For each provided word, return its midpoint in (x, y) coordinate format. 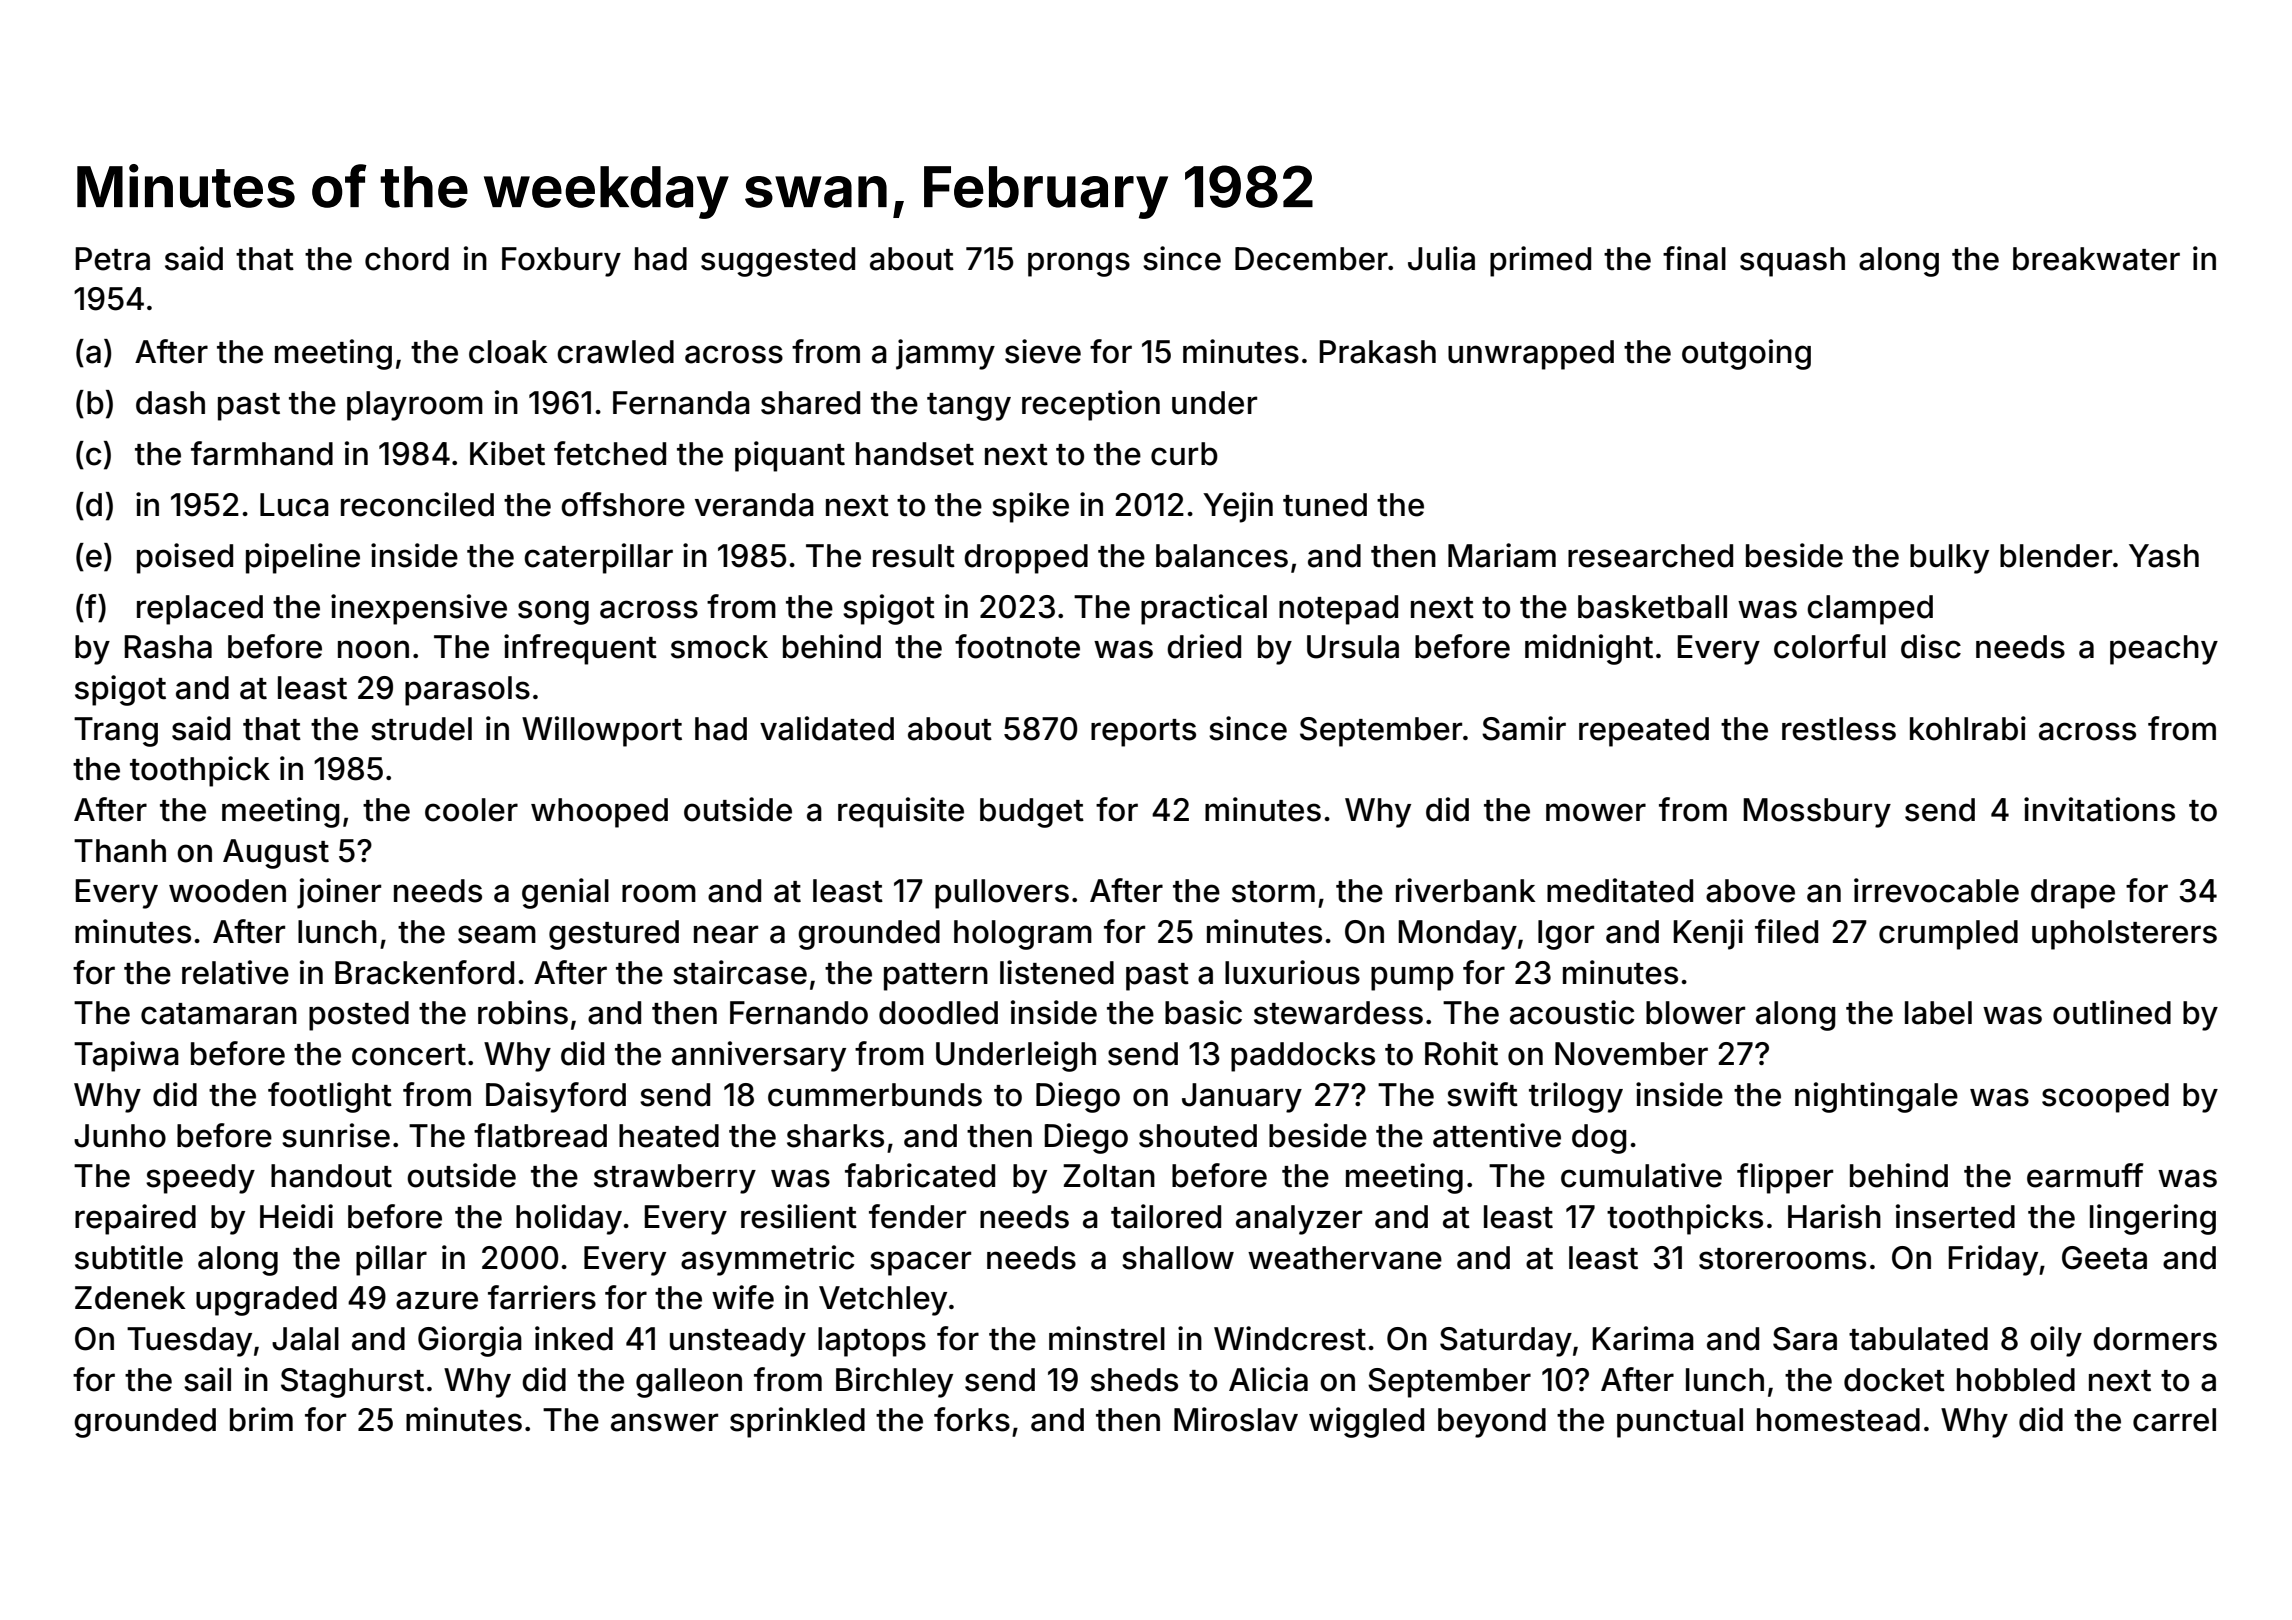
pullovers (1002, 894)
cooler (471, 810)
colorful (1830, 646)
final (1694, 258)
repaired (135, 1219)
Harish (1834, 1216)
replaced (200, 610)
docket (1894, 1380)
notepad (1338, 610)
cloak (508, 352)
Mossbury (1817, 813)
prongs (1079, 264)
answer (664, 1422)
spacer (920, 1263)
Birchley (894, 1382)
